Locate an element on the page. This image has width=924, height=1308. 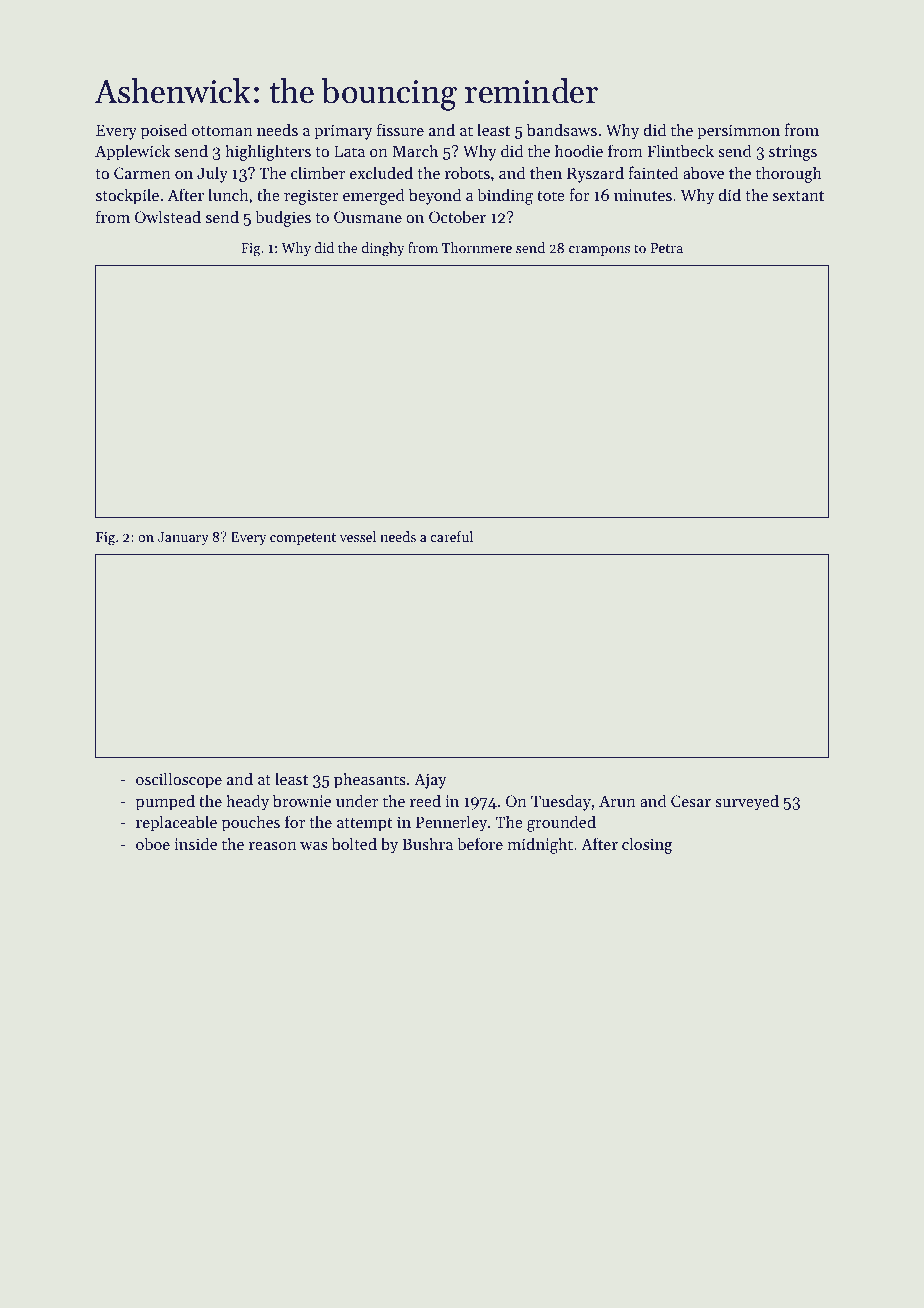
highlighters is located at coordinates (268, 152).
